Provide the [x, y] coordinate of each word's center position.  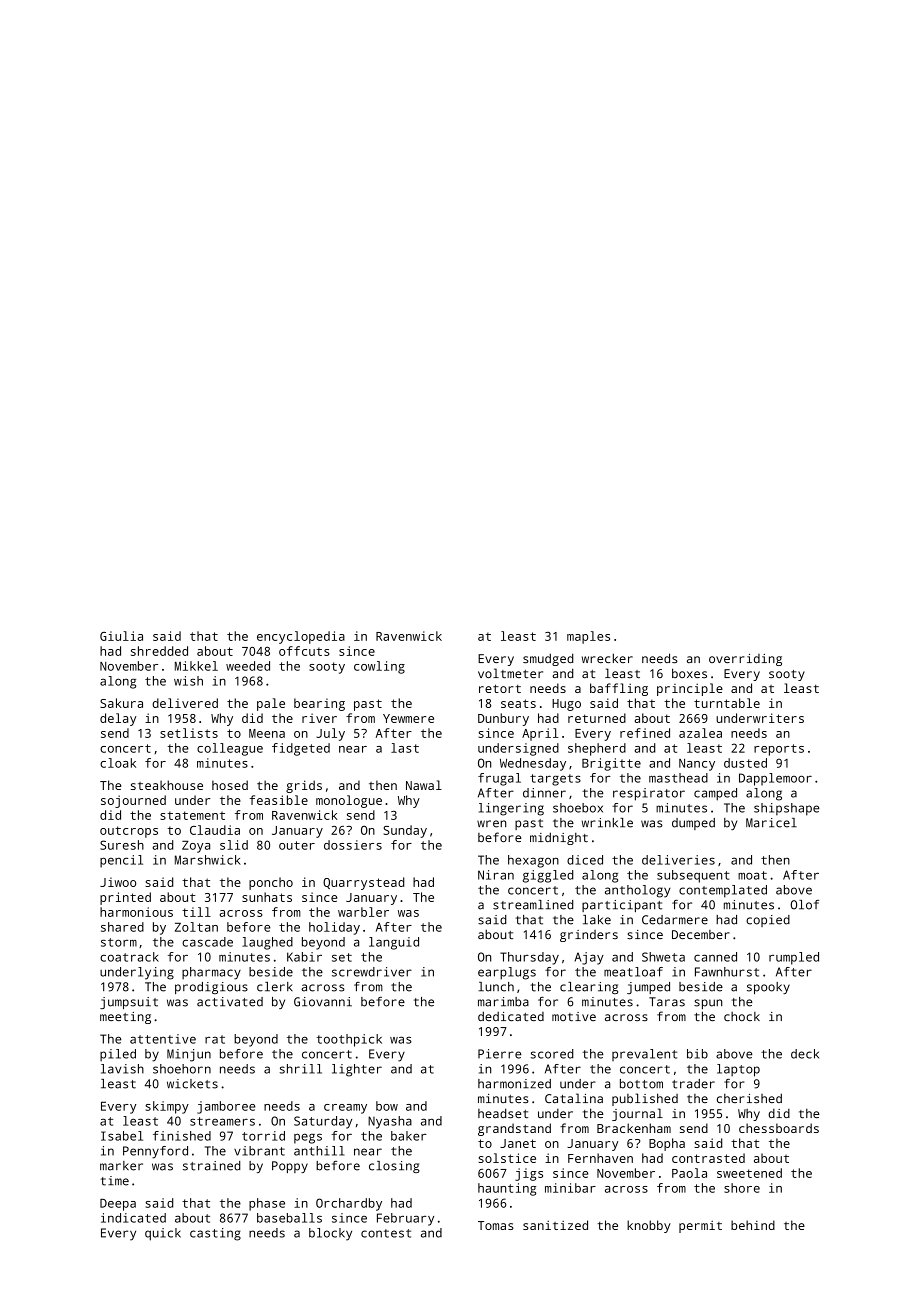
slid [234, 845]
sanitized [555, 1225]
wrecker [607, 658]
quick [163, 1234]
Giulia [121, 636]
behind [753, 1225]
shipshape [787, 809]
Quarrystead [363, 883]
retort [500, 688]
